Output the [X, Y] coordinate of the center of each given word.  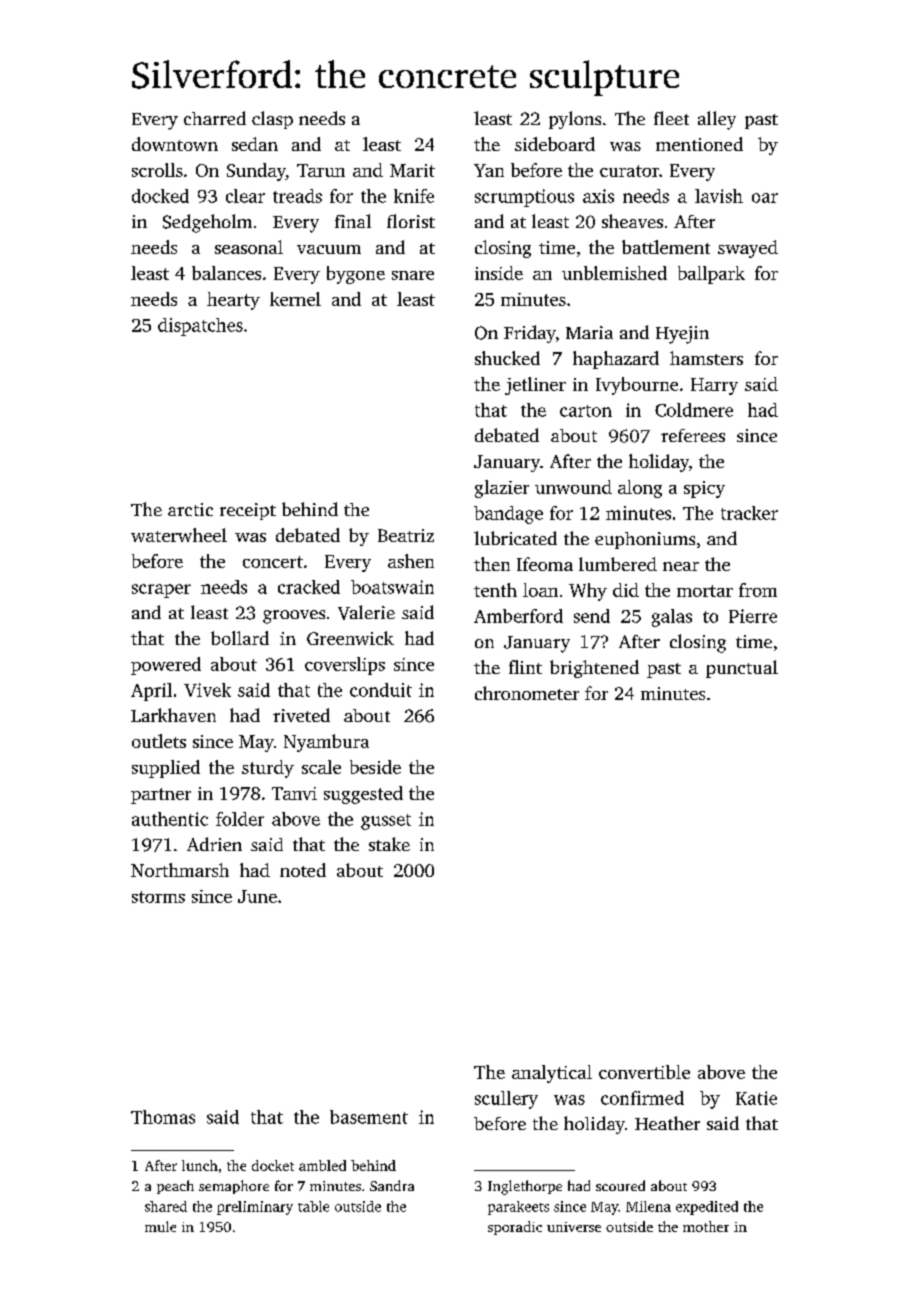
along [640, 489]
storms [158, 897]
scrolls [157, 170]
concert [273, 562]
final [353, 221]
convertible [644, 1072]
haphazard [616, 360]
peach [175, 1187]
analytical [552, 1074]
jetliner [535, 386]
